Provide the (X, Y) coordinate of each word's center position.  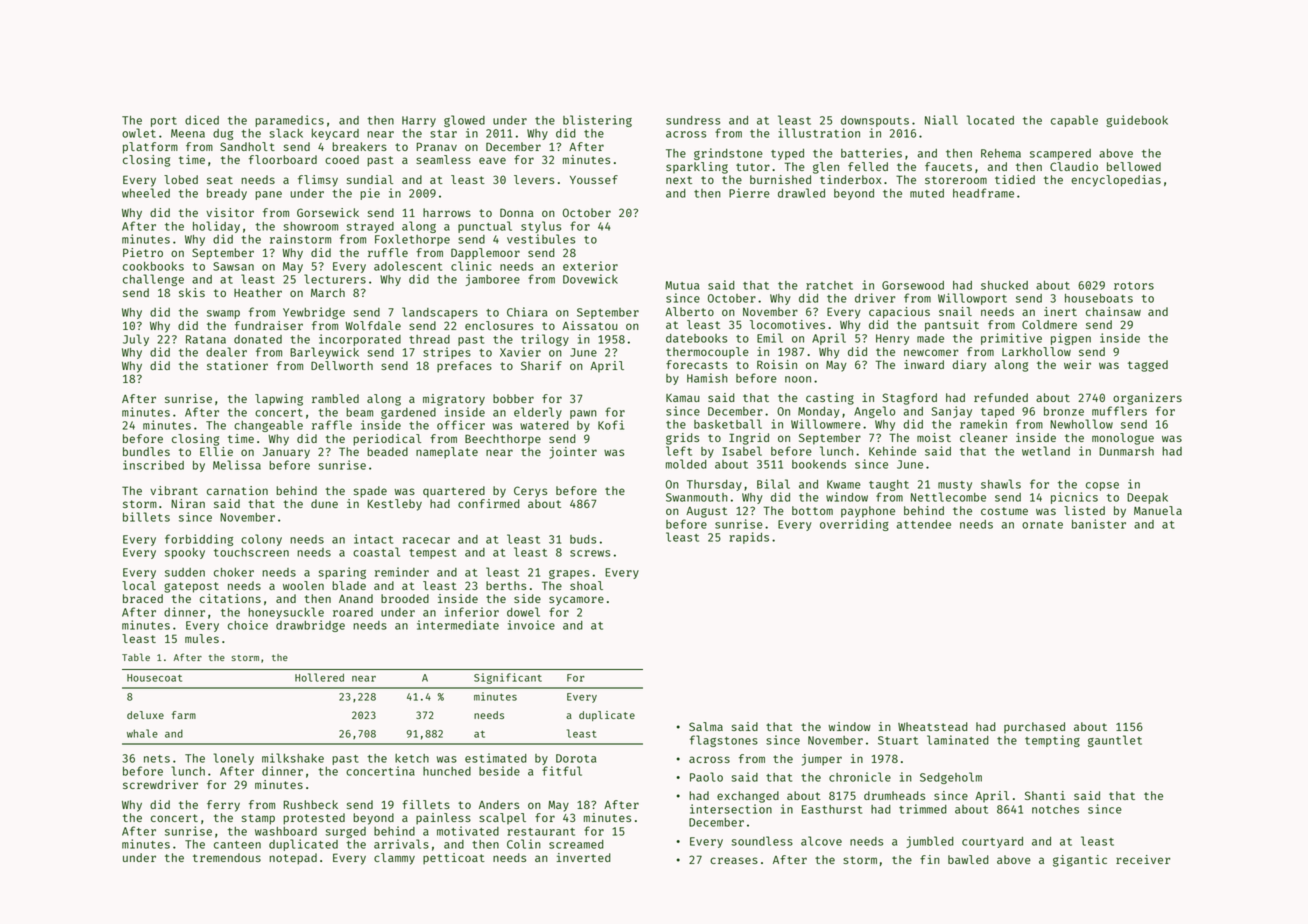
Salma (706, 726)
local (139, 585)
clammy (394, 859)
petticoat (454, 859)
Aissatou (590, 325)
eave (492, 160)
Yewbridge (314, 313)
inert (1060, 311)
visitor (230, 212)
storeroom (956, 180)
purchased (1034, 728)
